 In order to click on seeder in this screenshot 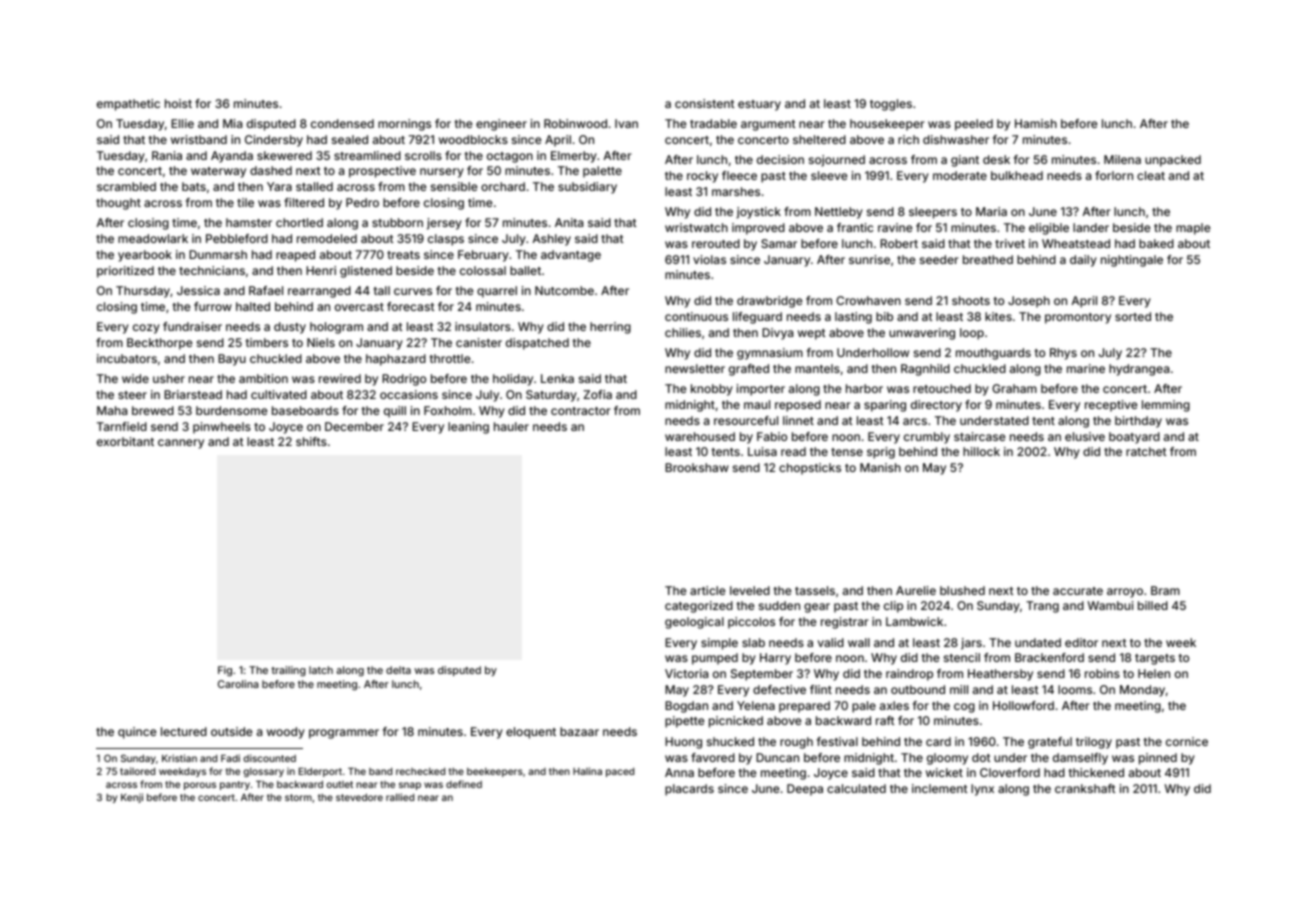, I will do `click(939, 259)`.
